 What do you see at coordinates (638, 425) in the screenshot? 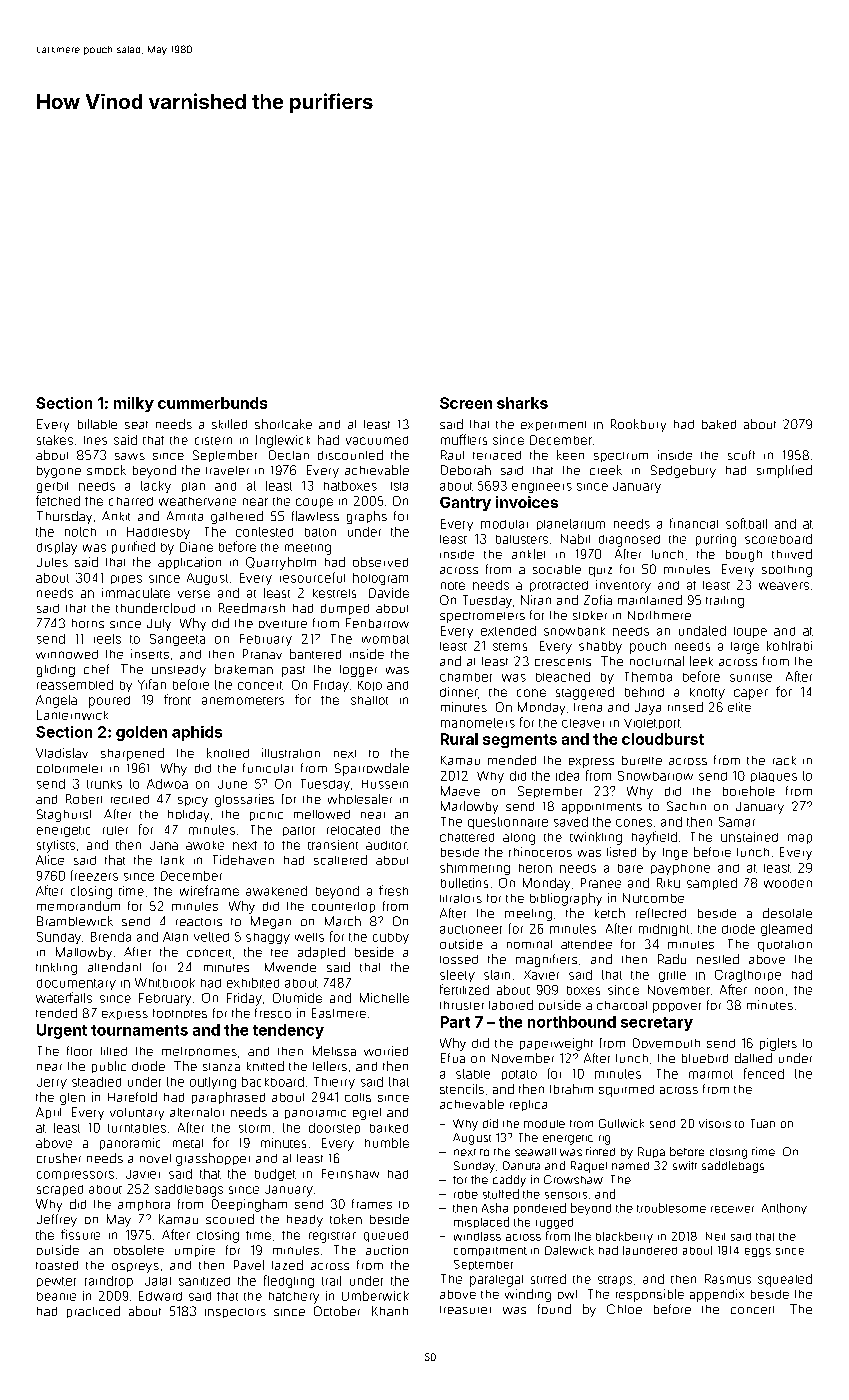
I see `Rookbury` at bounding box center [638, 425].
